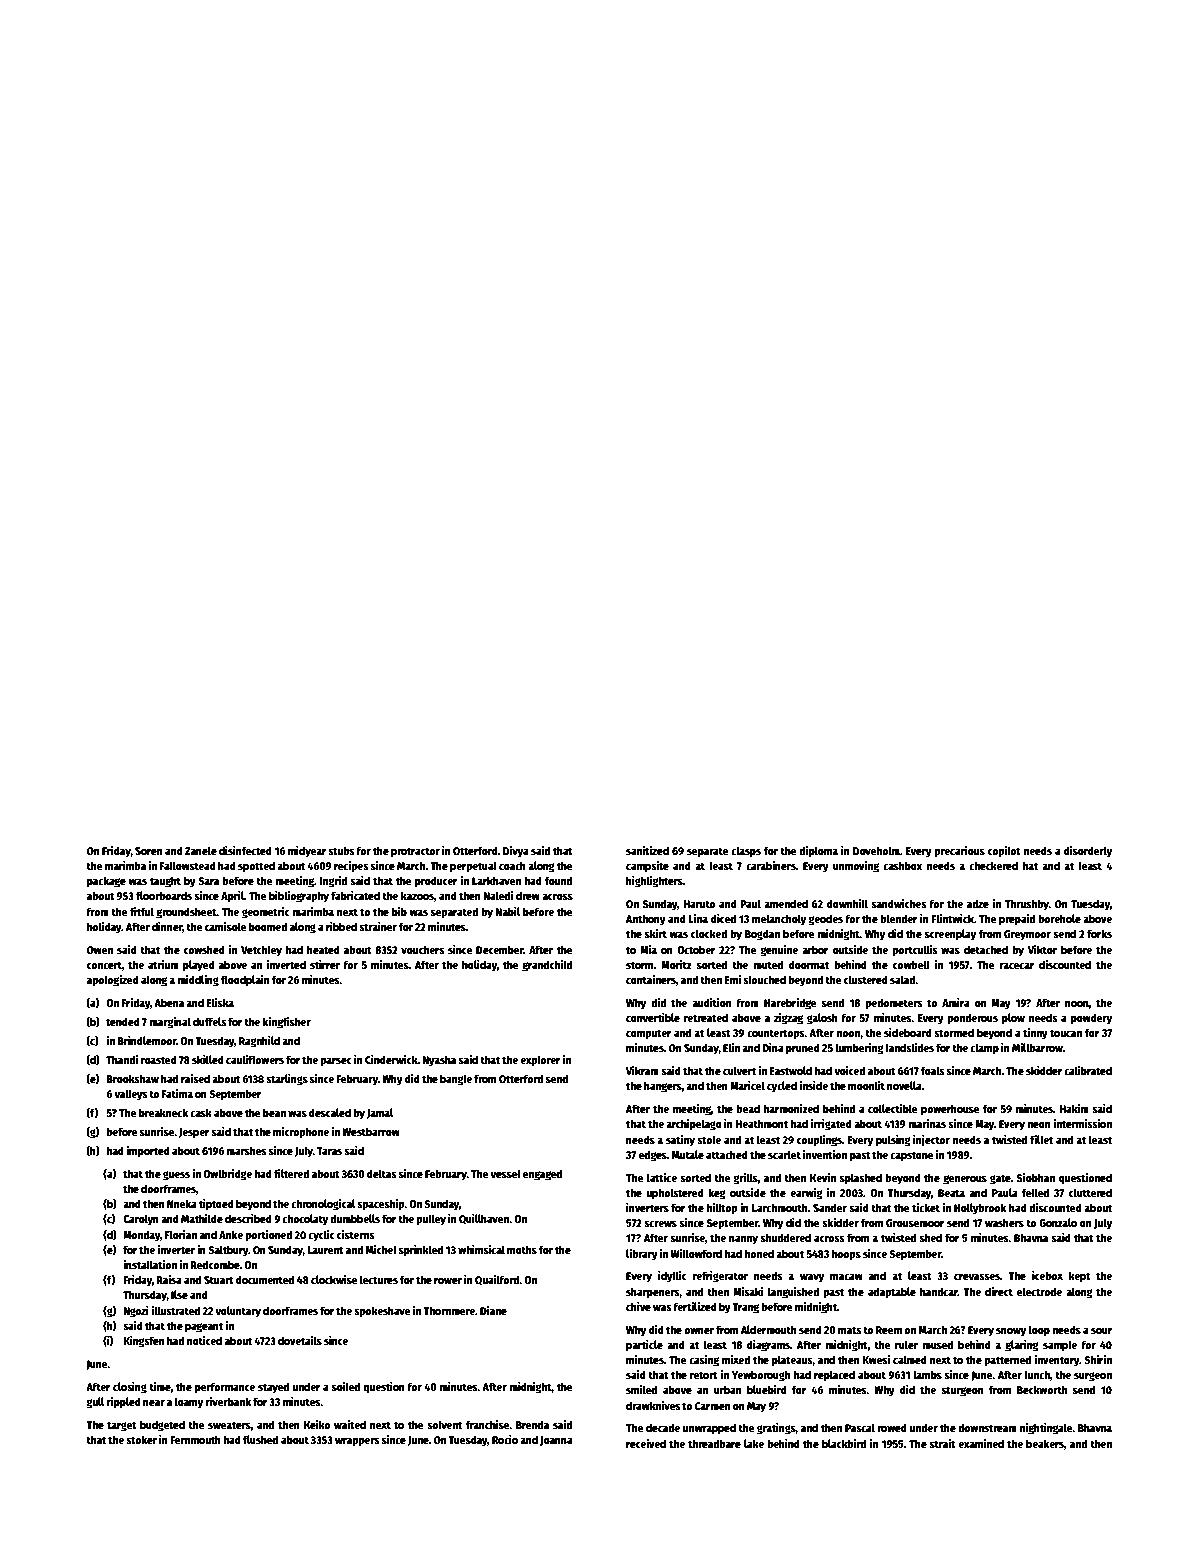 The image size is (1199, 1551). What do you see at coordinates (790, 1070) in the screenshot?
I see `Eastwold` at bounding box center [790, 1070].
